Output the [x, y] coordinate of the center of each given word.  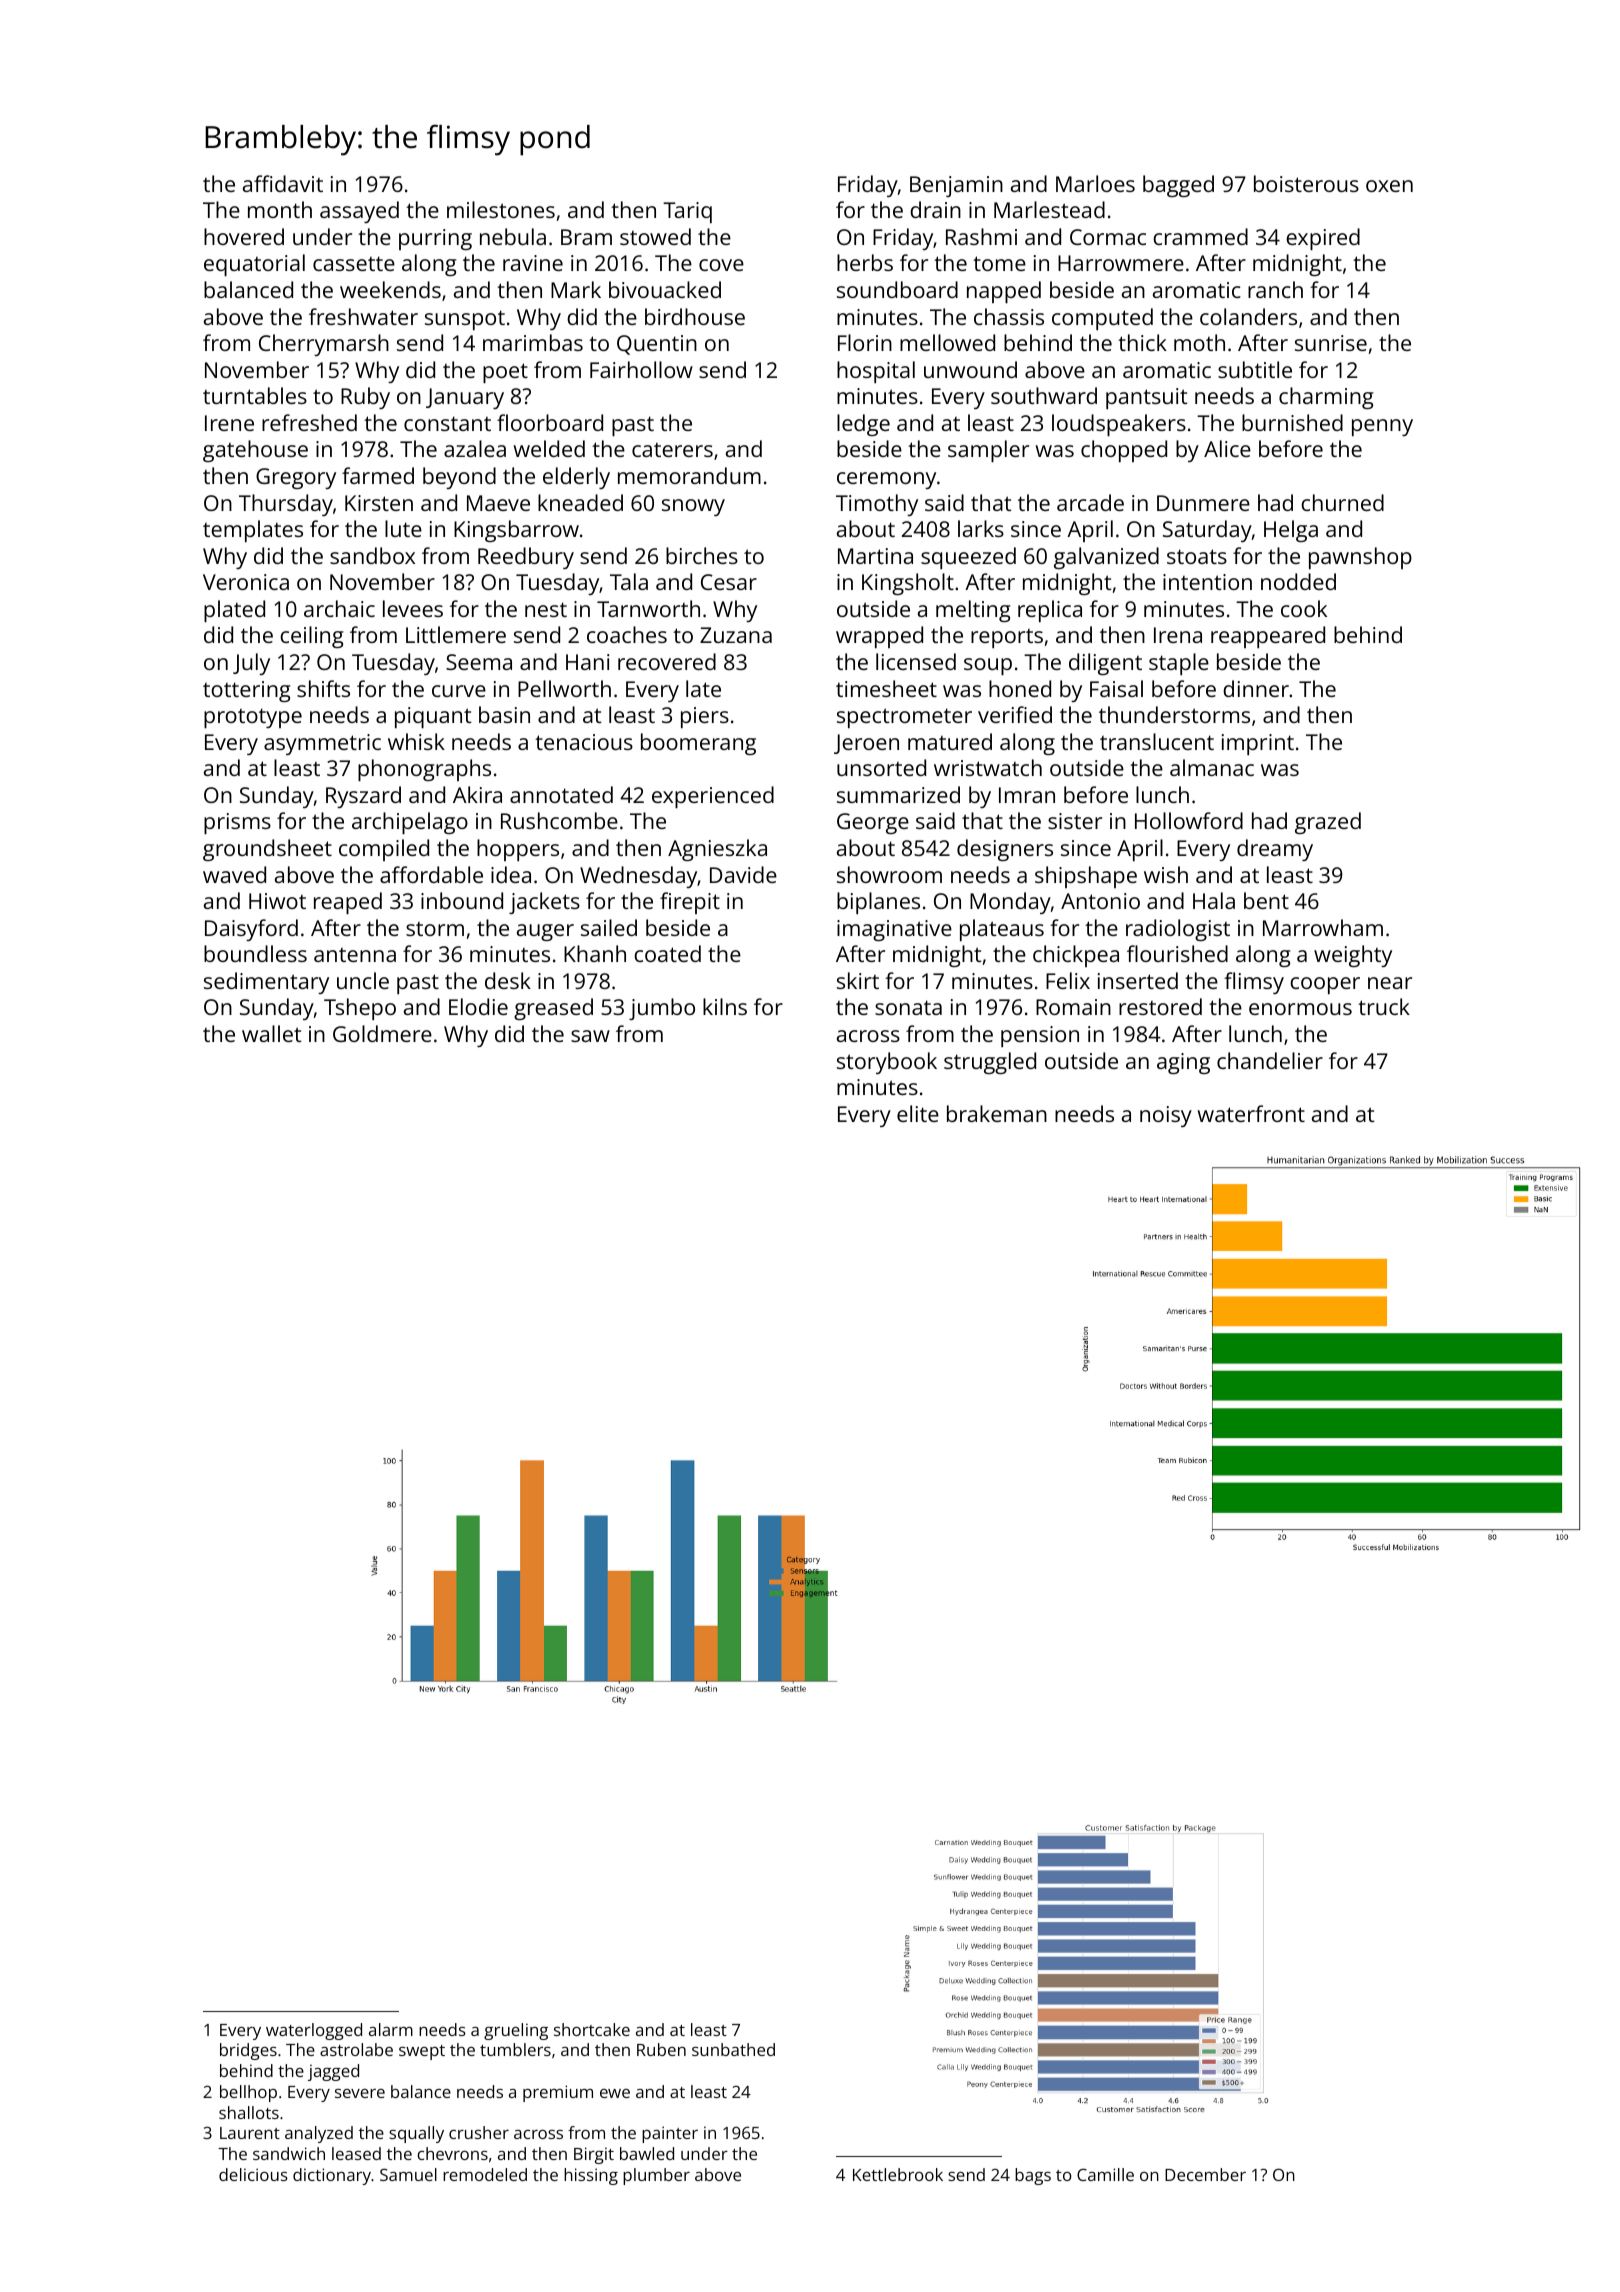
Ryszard [363, 797]
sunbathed [733, 2049]
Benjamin [956, 186]
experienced [713, 797]
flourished [1177, 953]
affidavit [283, 183]
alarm [391, 2029]
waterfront [1251, 1113]
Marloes [1095, 183]
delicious [253, 2174]
